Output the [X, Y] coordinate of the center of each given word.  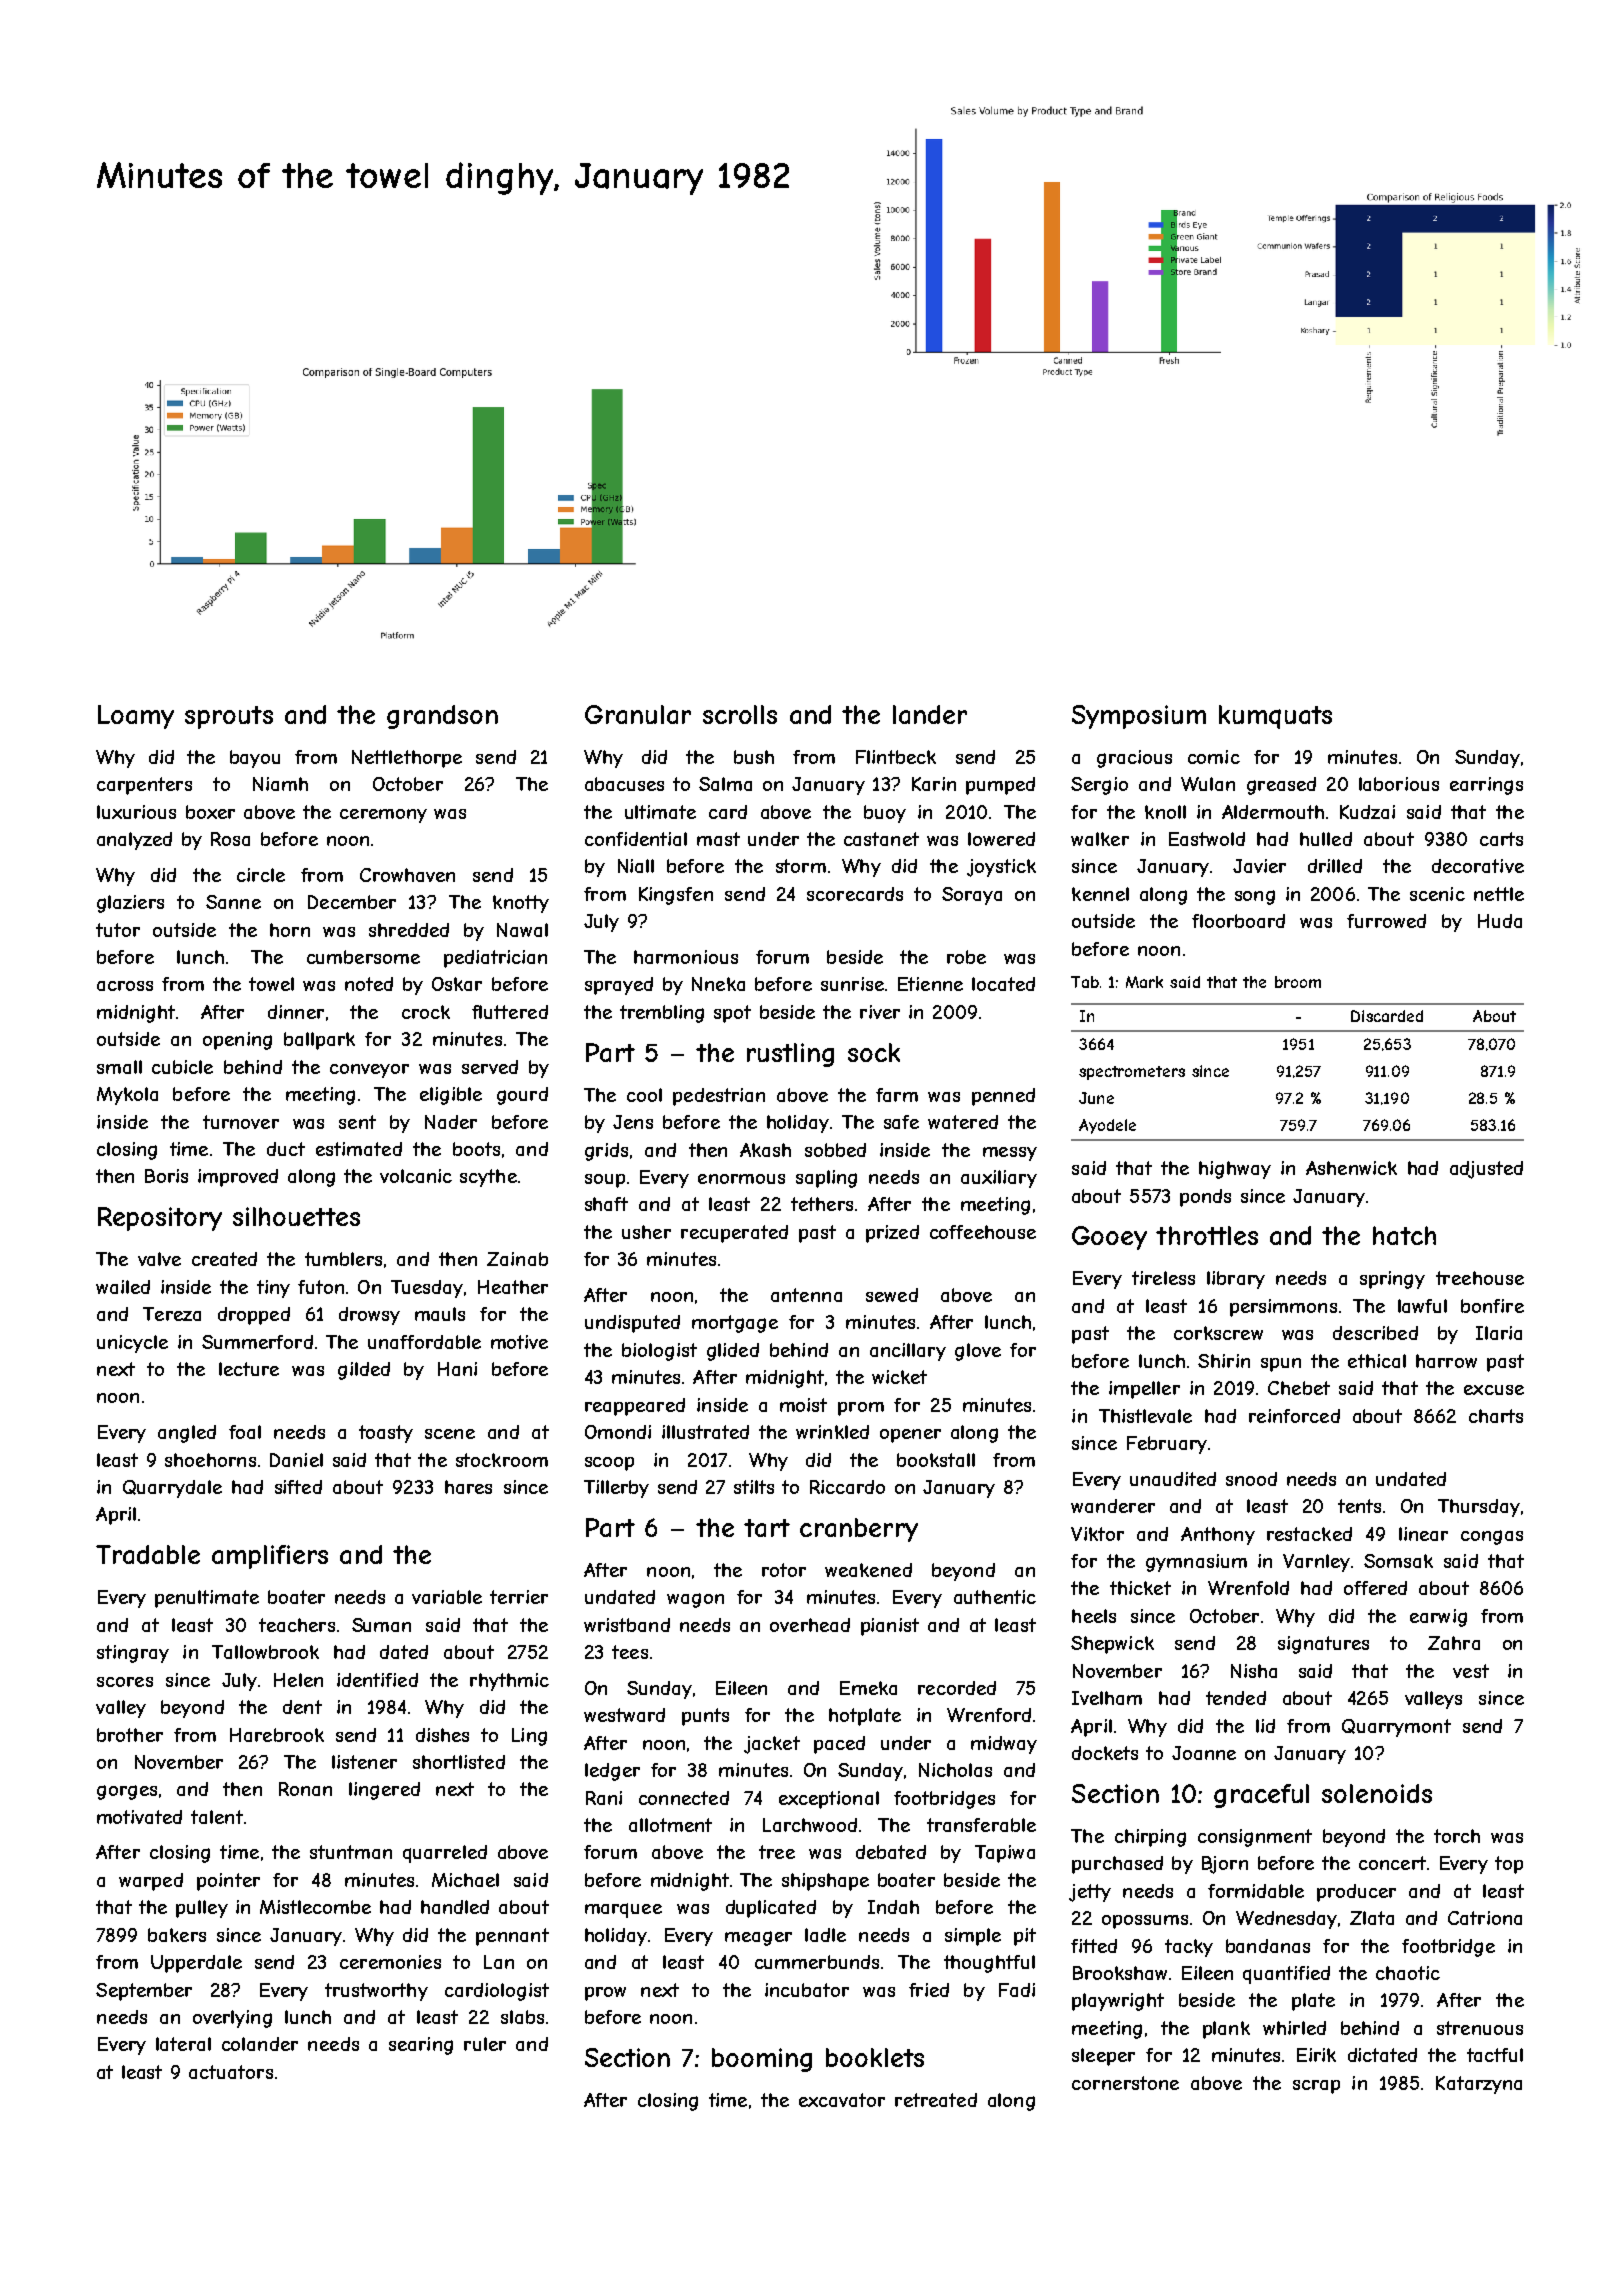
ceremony [383, 816]
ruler [485, 2044]
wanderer [1113, 1506]
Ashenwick [1351, 1168]
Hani [457, 1369]
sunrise [852, 984]
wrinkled [832, 1432]
